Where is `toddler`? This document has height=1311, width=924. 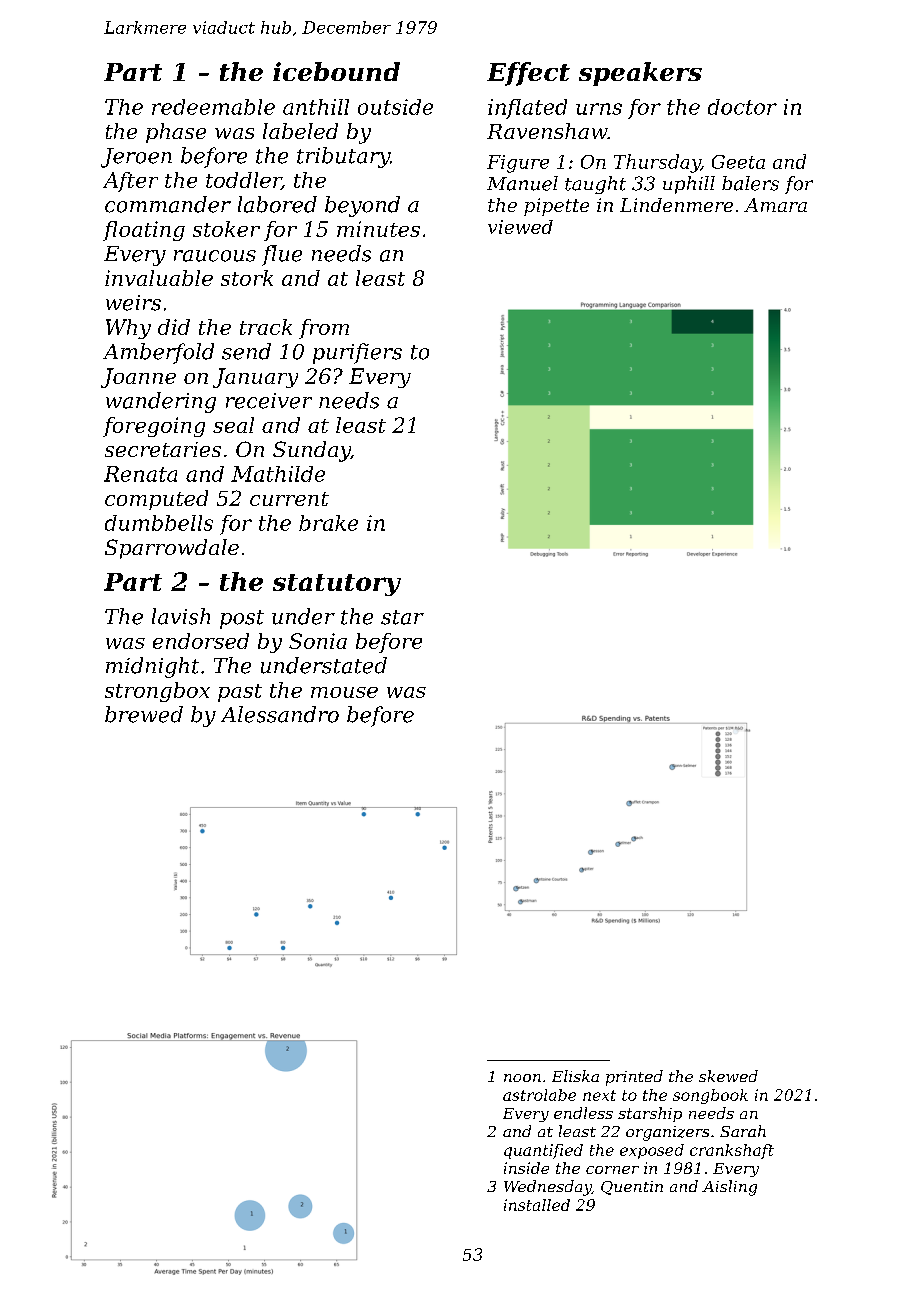 toddler is located at coordinates (243, 181).
